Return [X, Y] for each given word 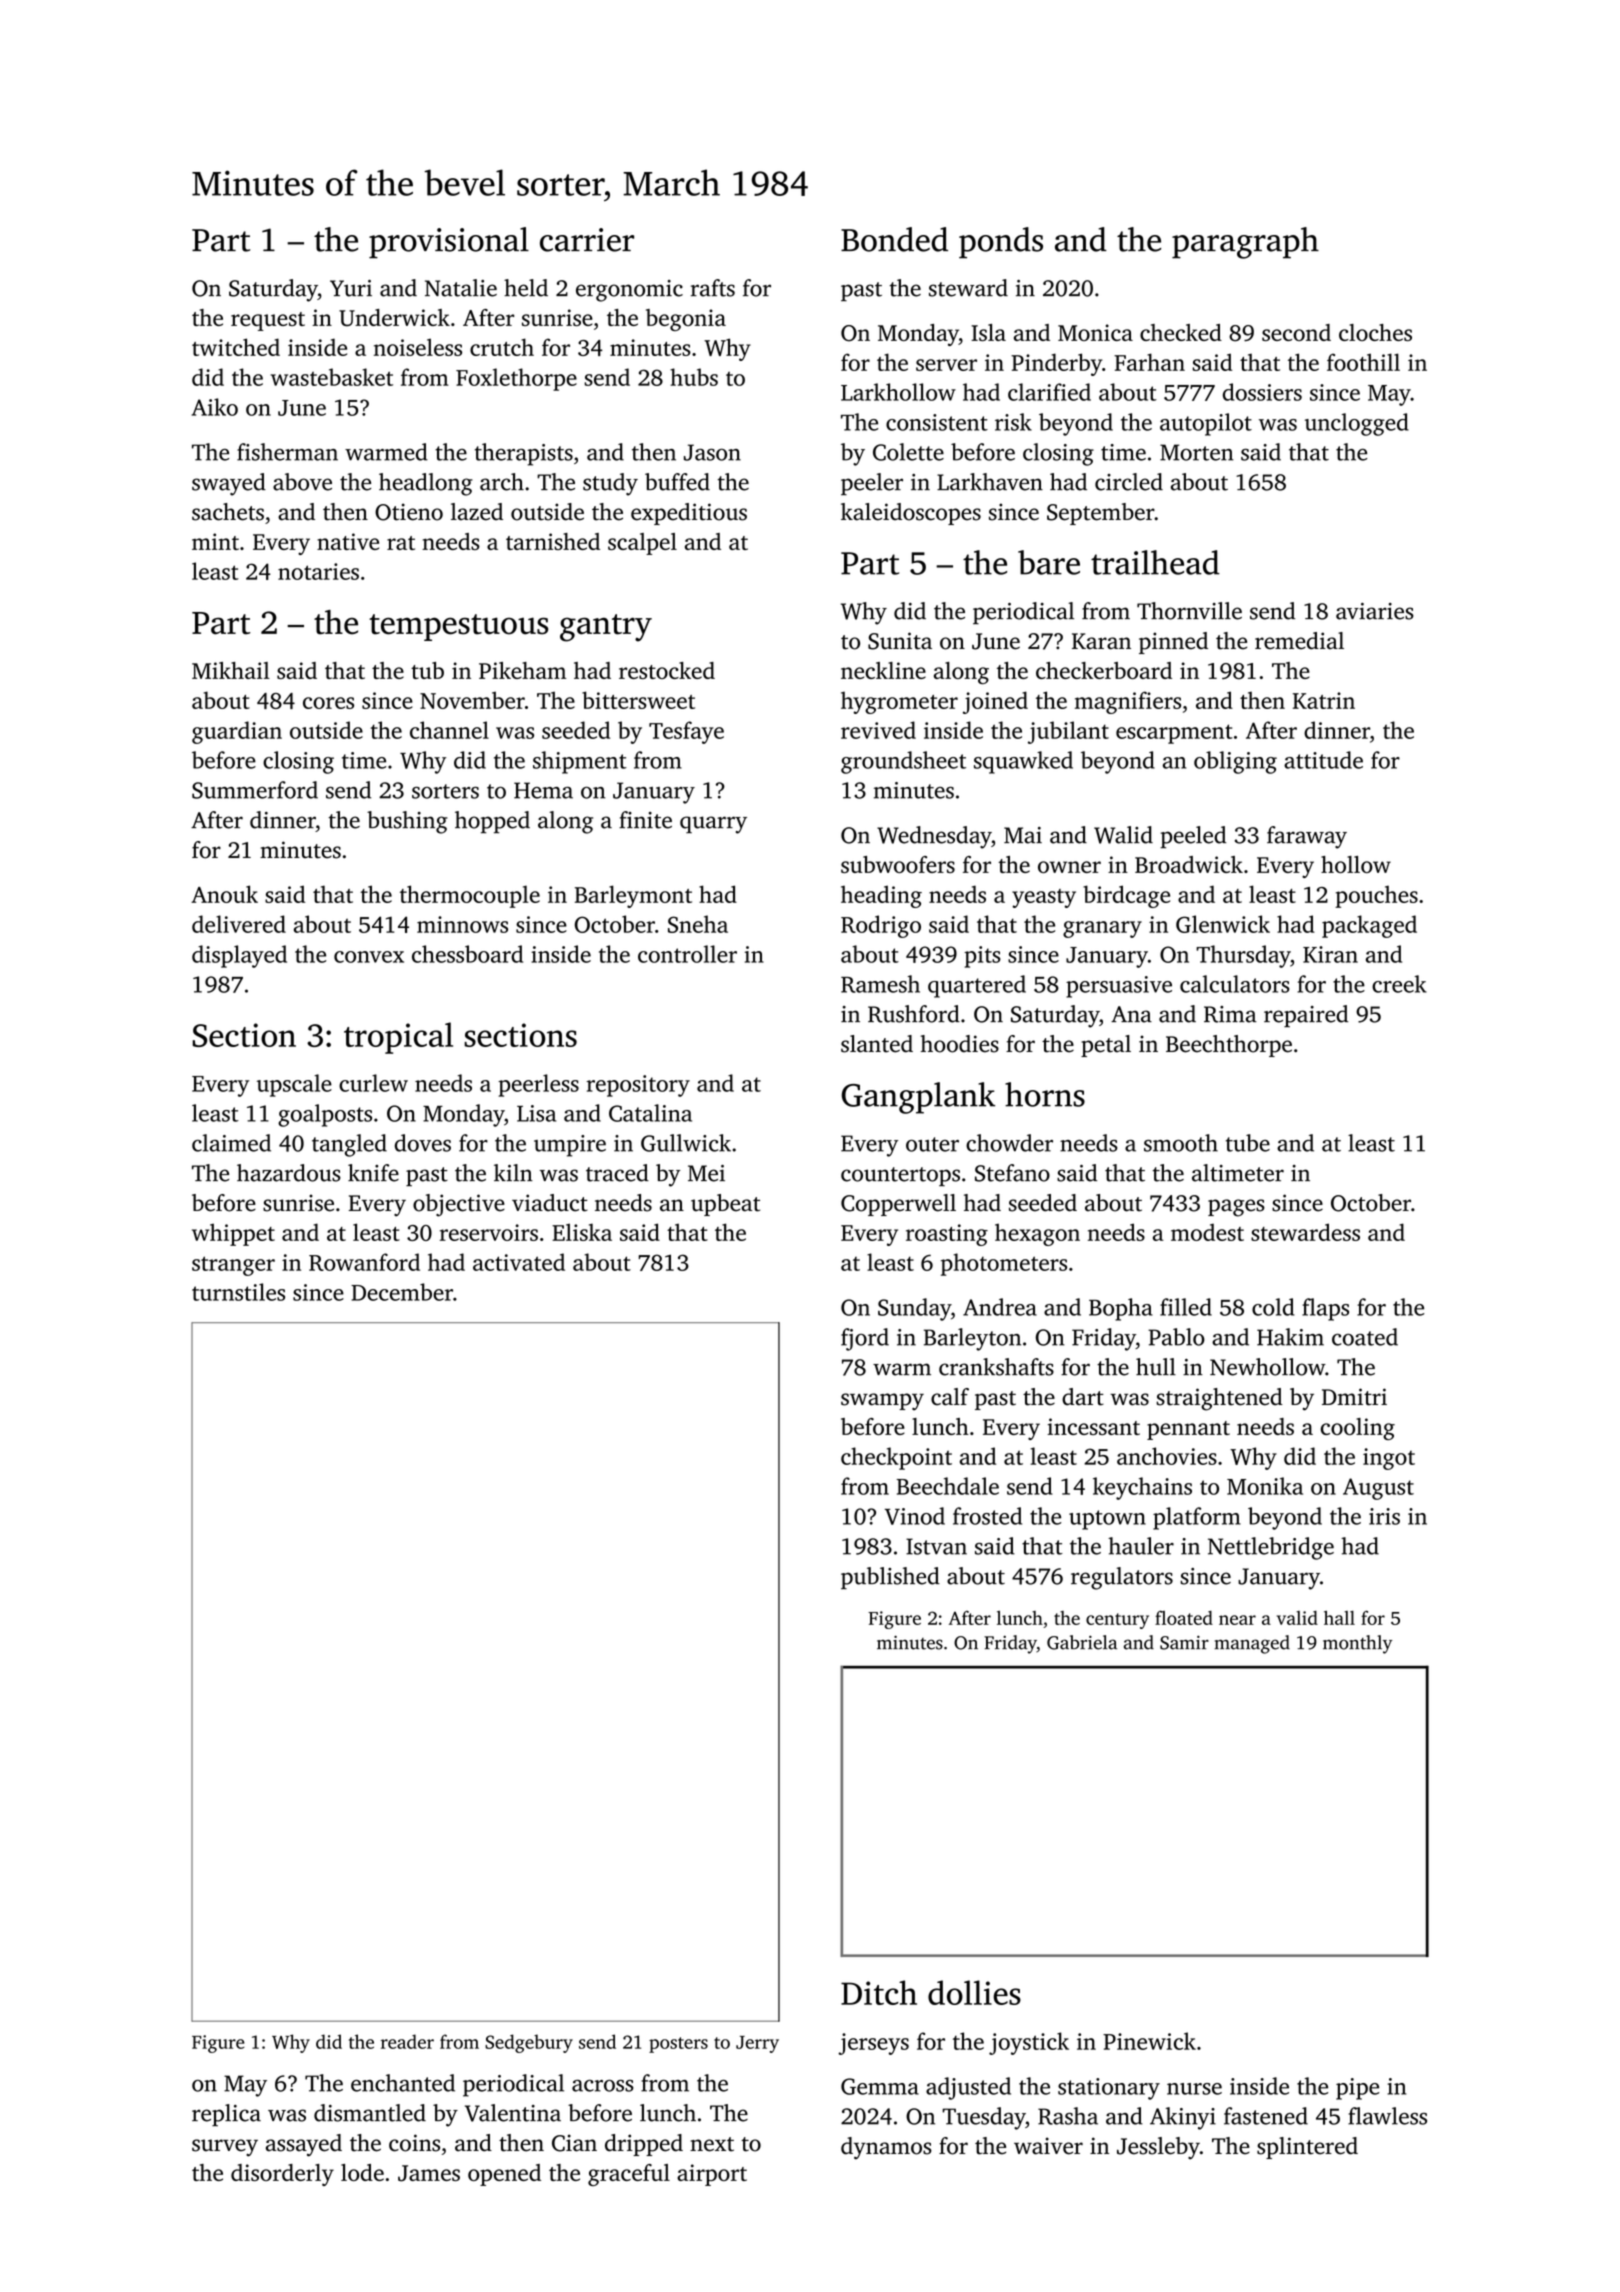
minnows [462, 924]
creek [1399, 984]
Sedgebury [529, 2043]
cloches [1375, 332]
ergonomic [629, 291]
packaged [1369, 926]
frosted [987, 1516]
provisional [449, 243]
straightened [1219, 1399]
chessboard [467, 954]
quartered [977, 986]
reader [407, 2041]
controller [687, 954]
